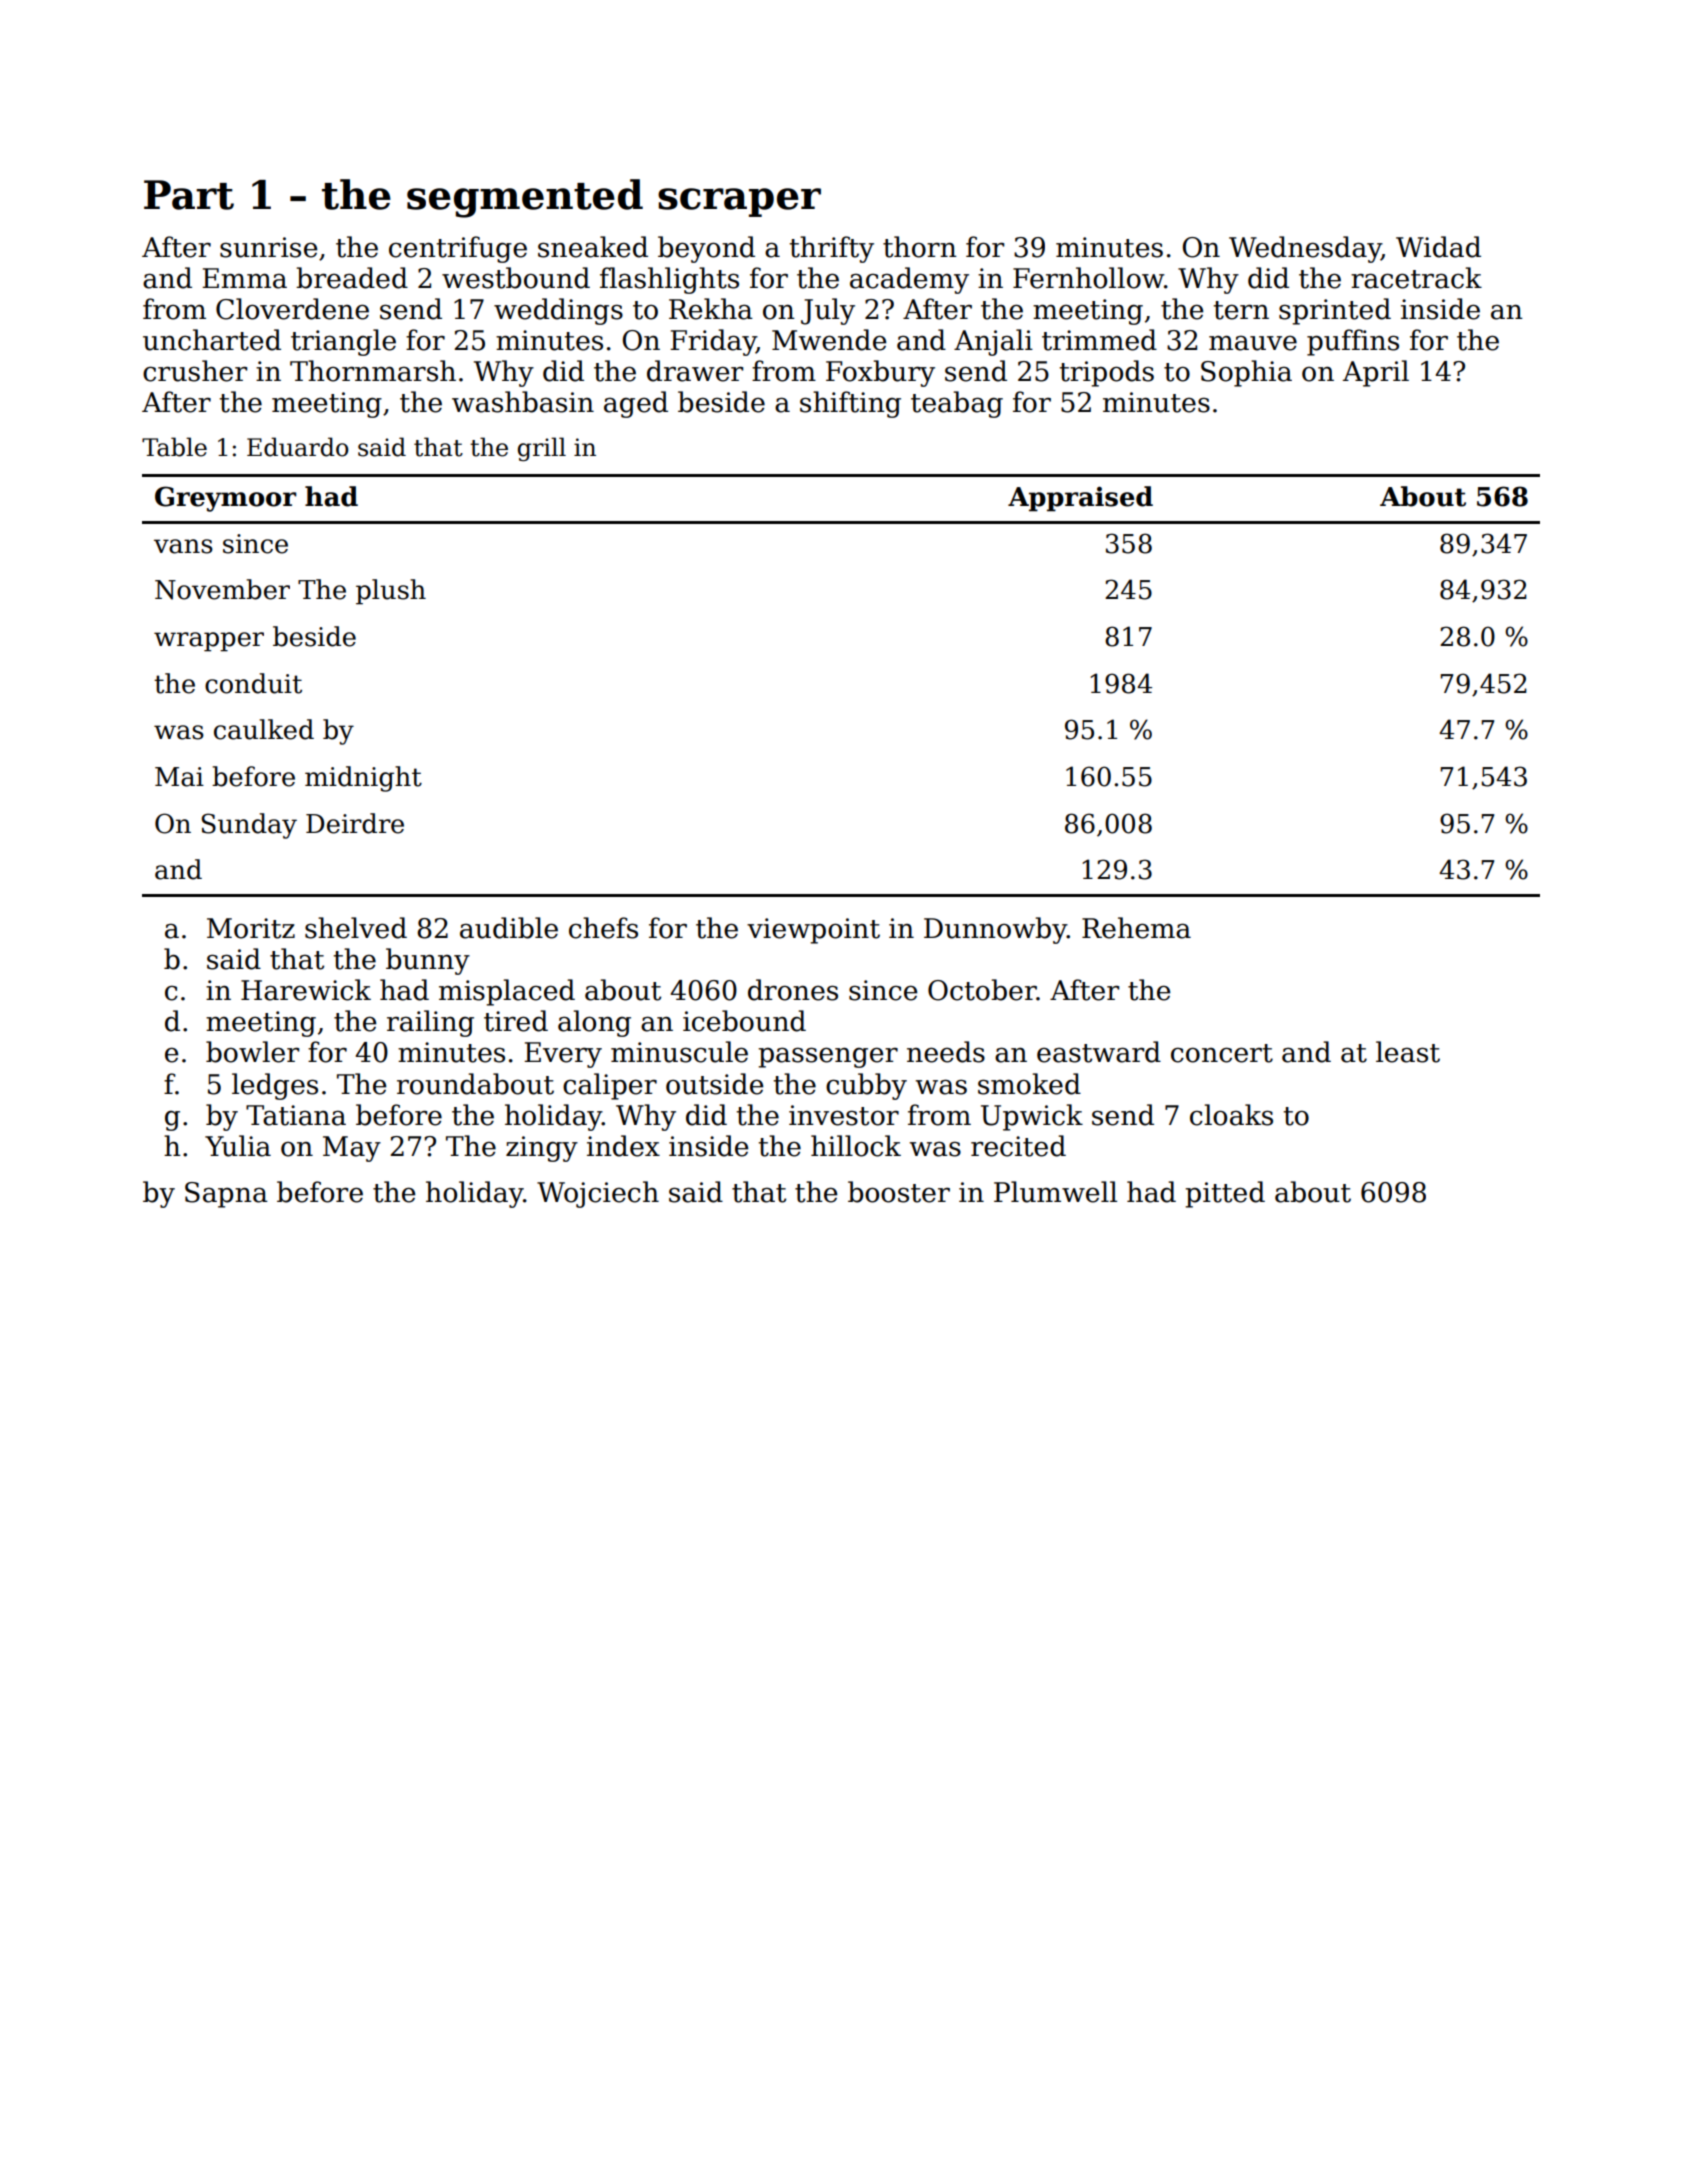 The image size is (1683, 2178). Describe the element at coordinates (813, 931) in the screenshot. I see `viewpoint` at that location.
